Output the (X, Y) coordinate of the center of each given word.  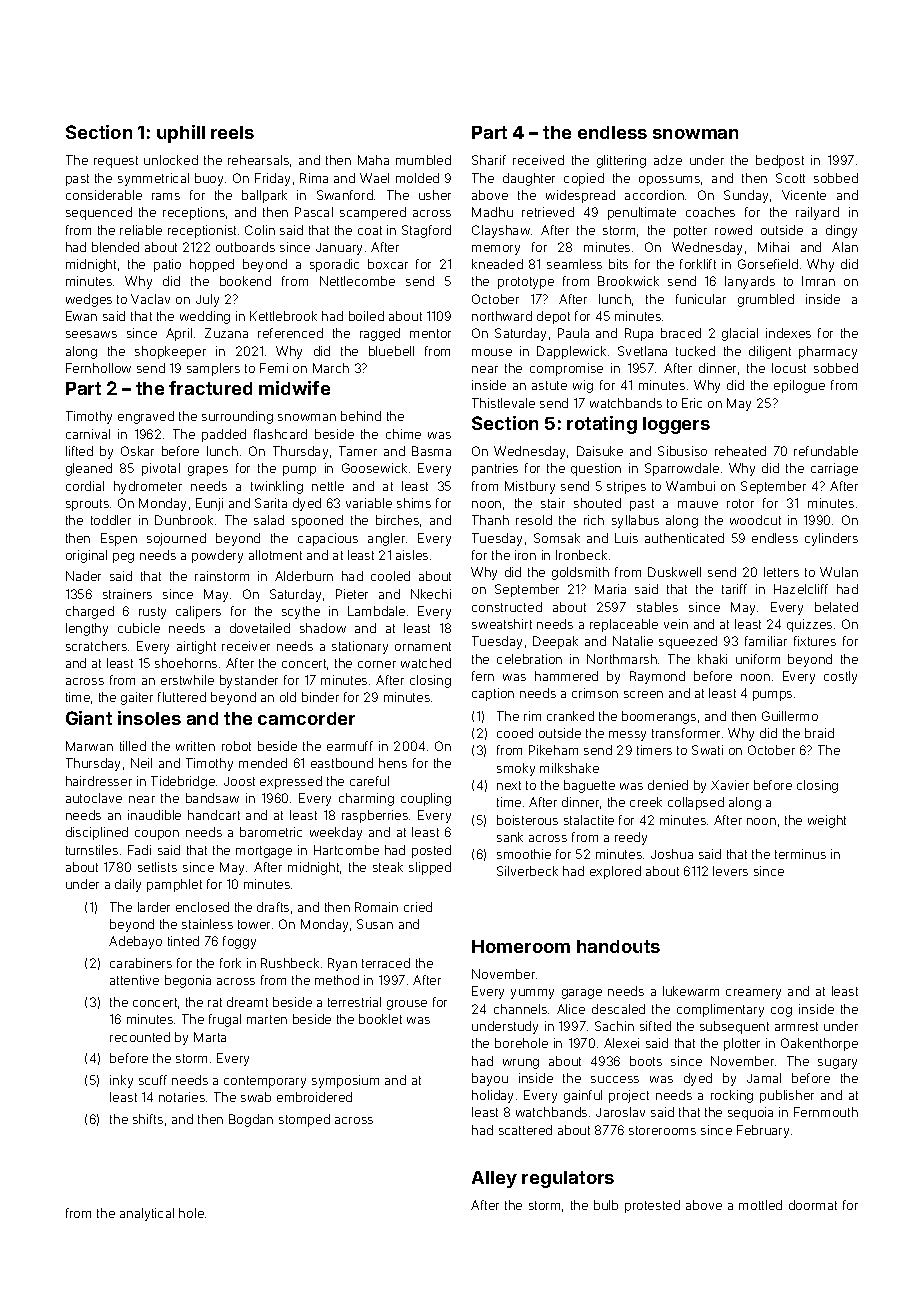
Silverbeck (527, 871)
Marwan (89, 746)
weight (827, 821)
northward (502, 316)
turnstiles (92, 850)
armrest (796, 1026)
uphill (181, 134)
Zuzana (226, 333)
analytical (147, 1214)
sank (510, 837)
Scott (790, 178)
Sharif (489, 160)
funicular (701, 299)
